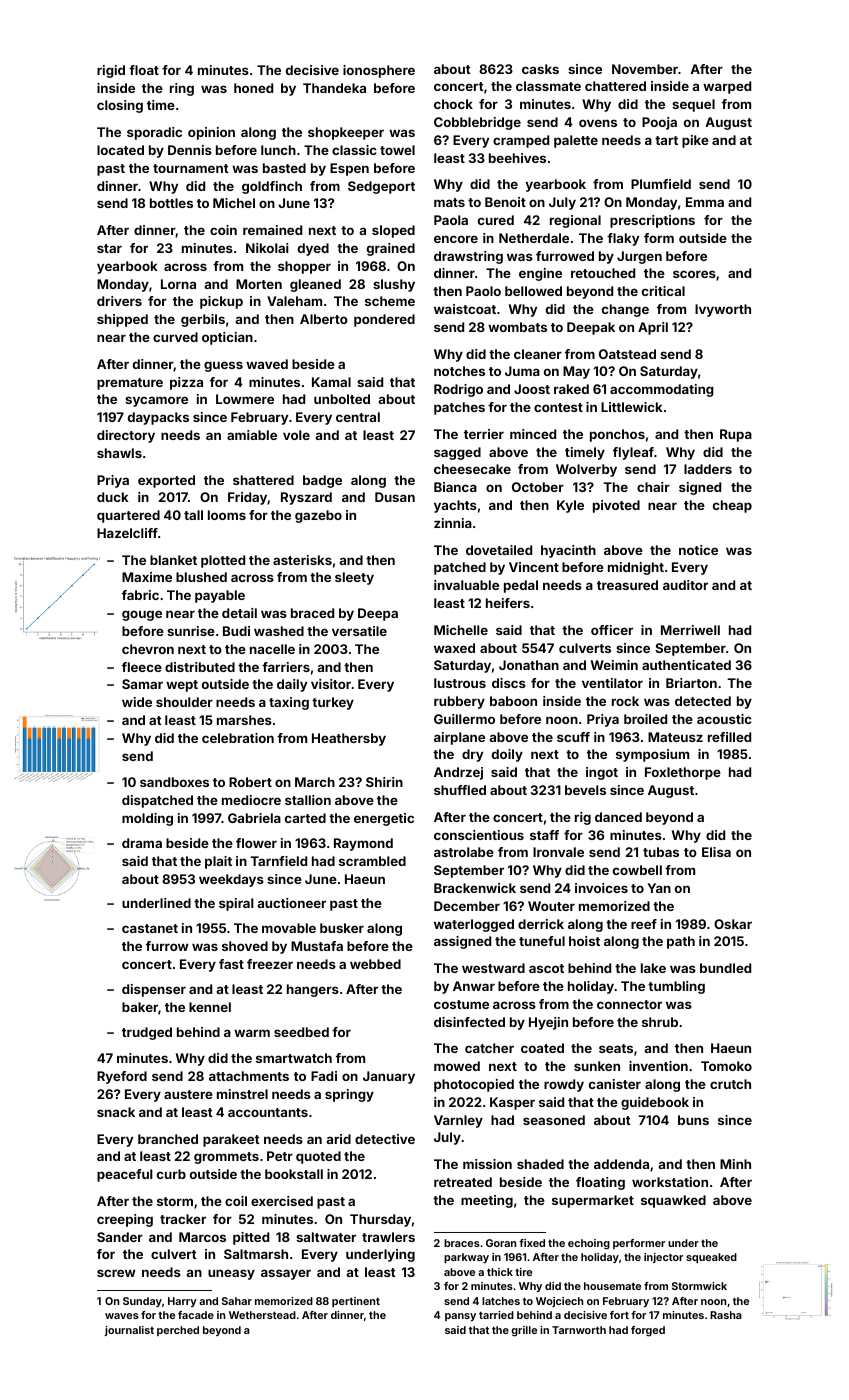 This page has width=849, height=1400. Describe the element at coordinates (356, 1302) in the page. I see `pertinent` at that location.
